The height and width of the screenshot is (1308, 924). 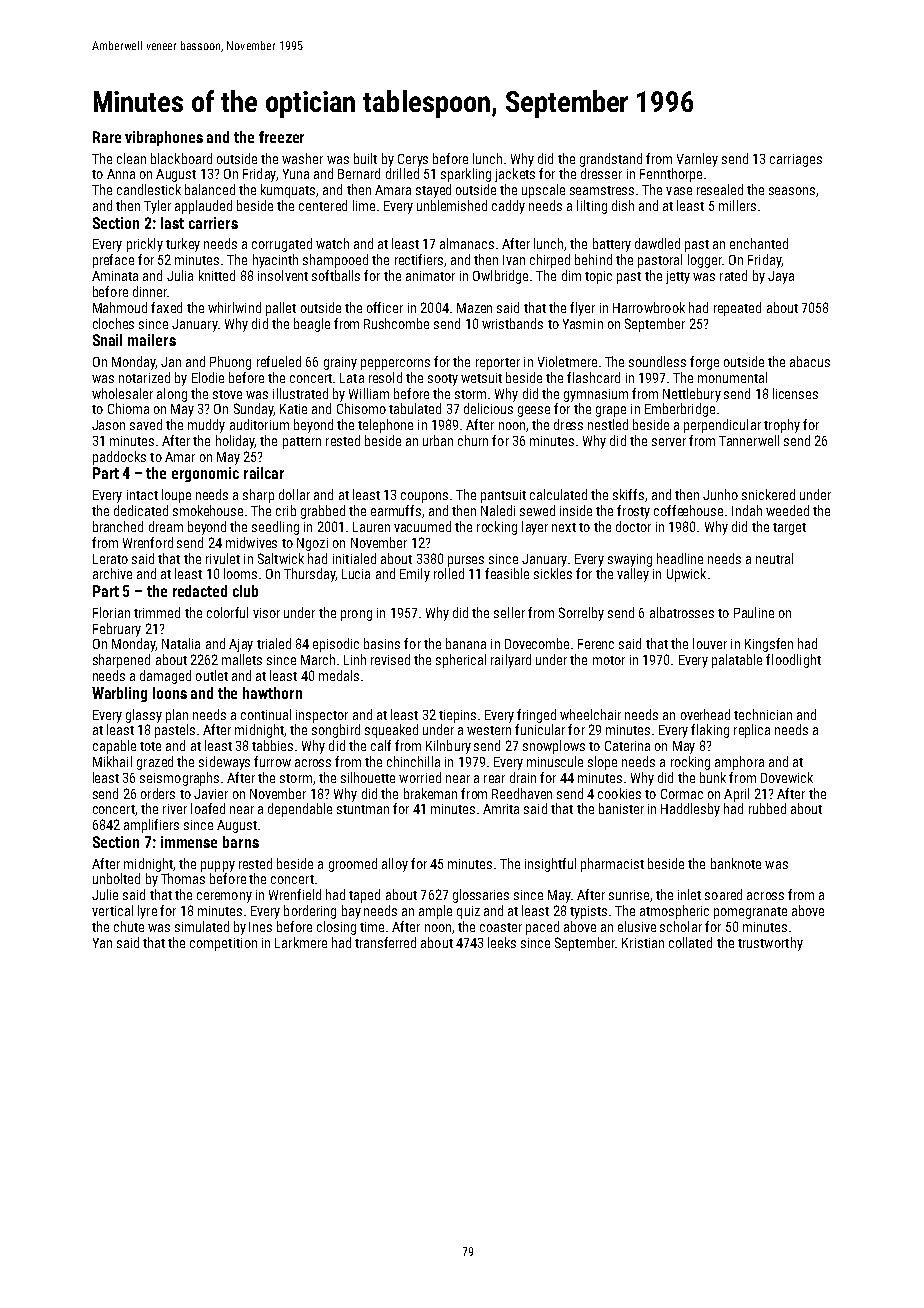 I want to click on abacus, so click(x=810, y=361).
